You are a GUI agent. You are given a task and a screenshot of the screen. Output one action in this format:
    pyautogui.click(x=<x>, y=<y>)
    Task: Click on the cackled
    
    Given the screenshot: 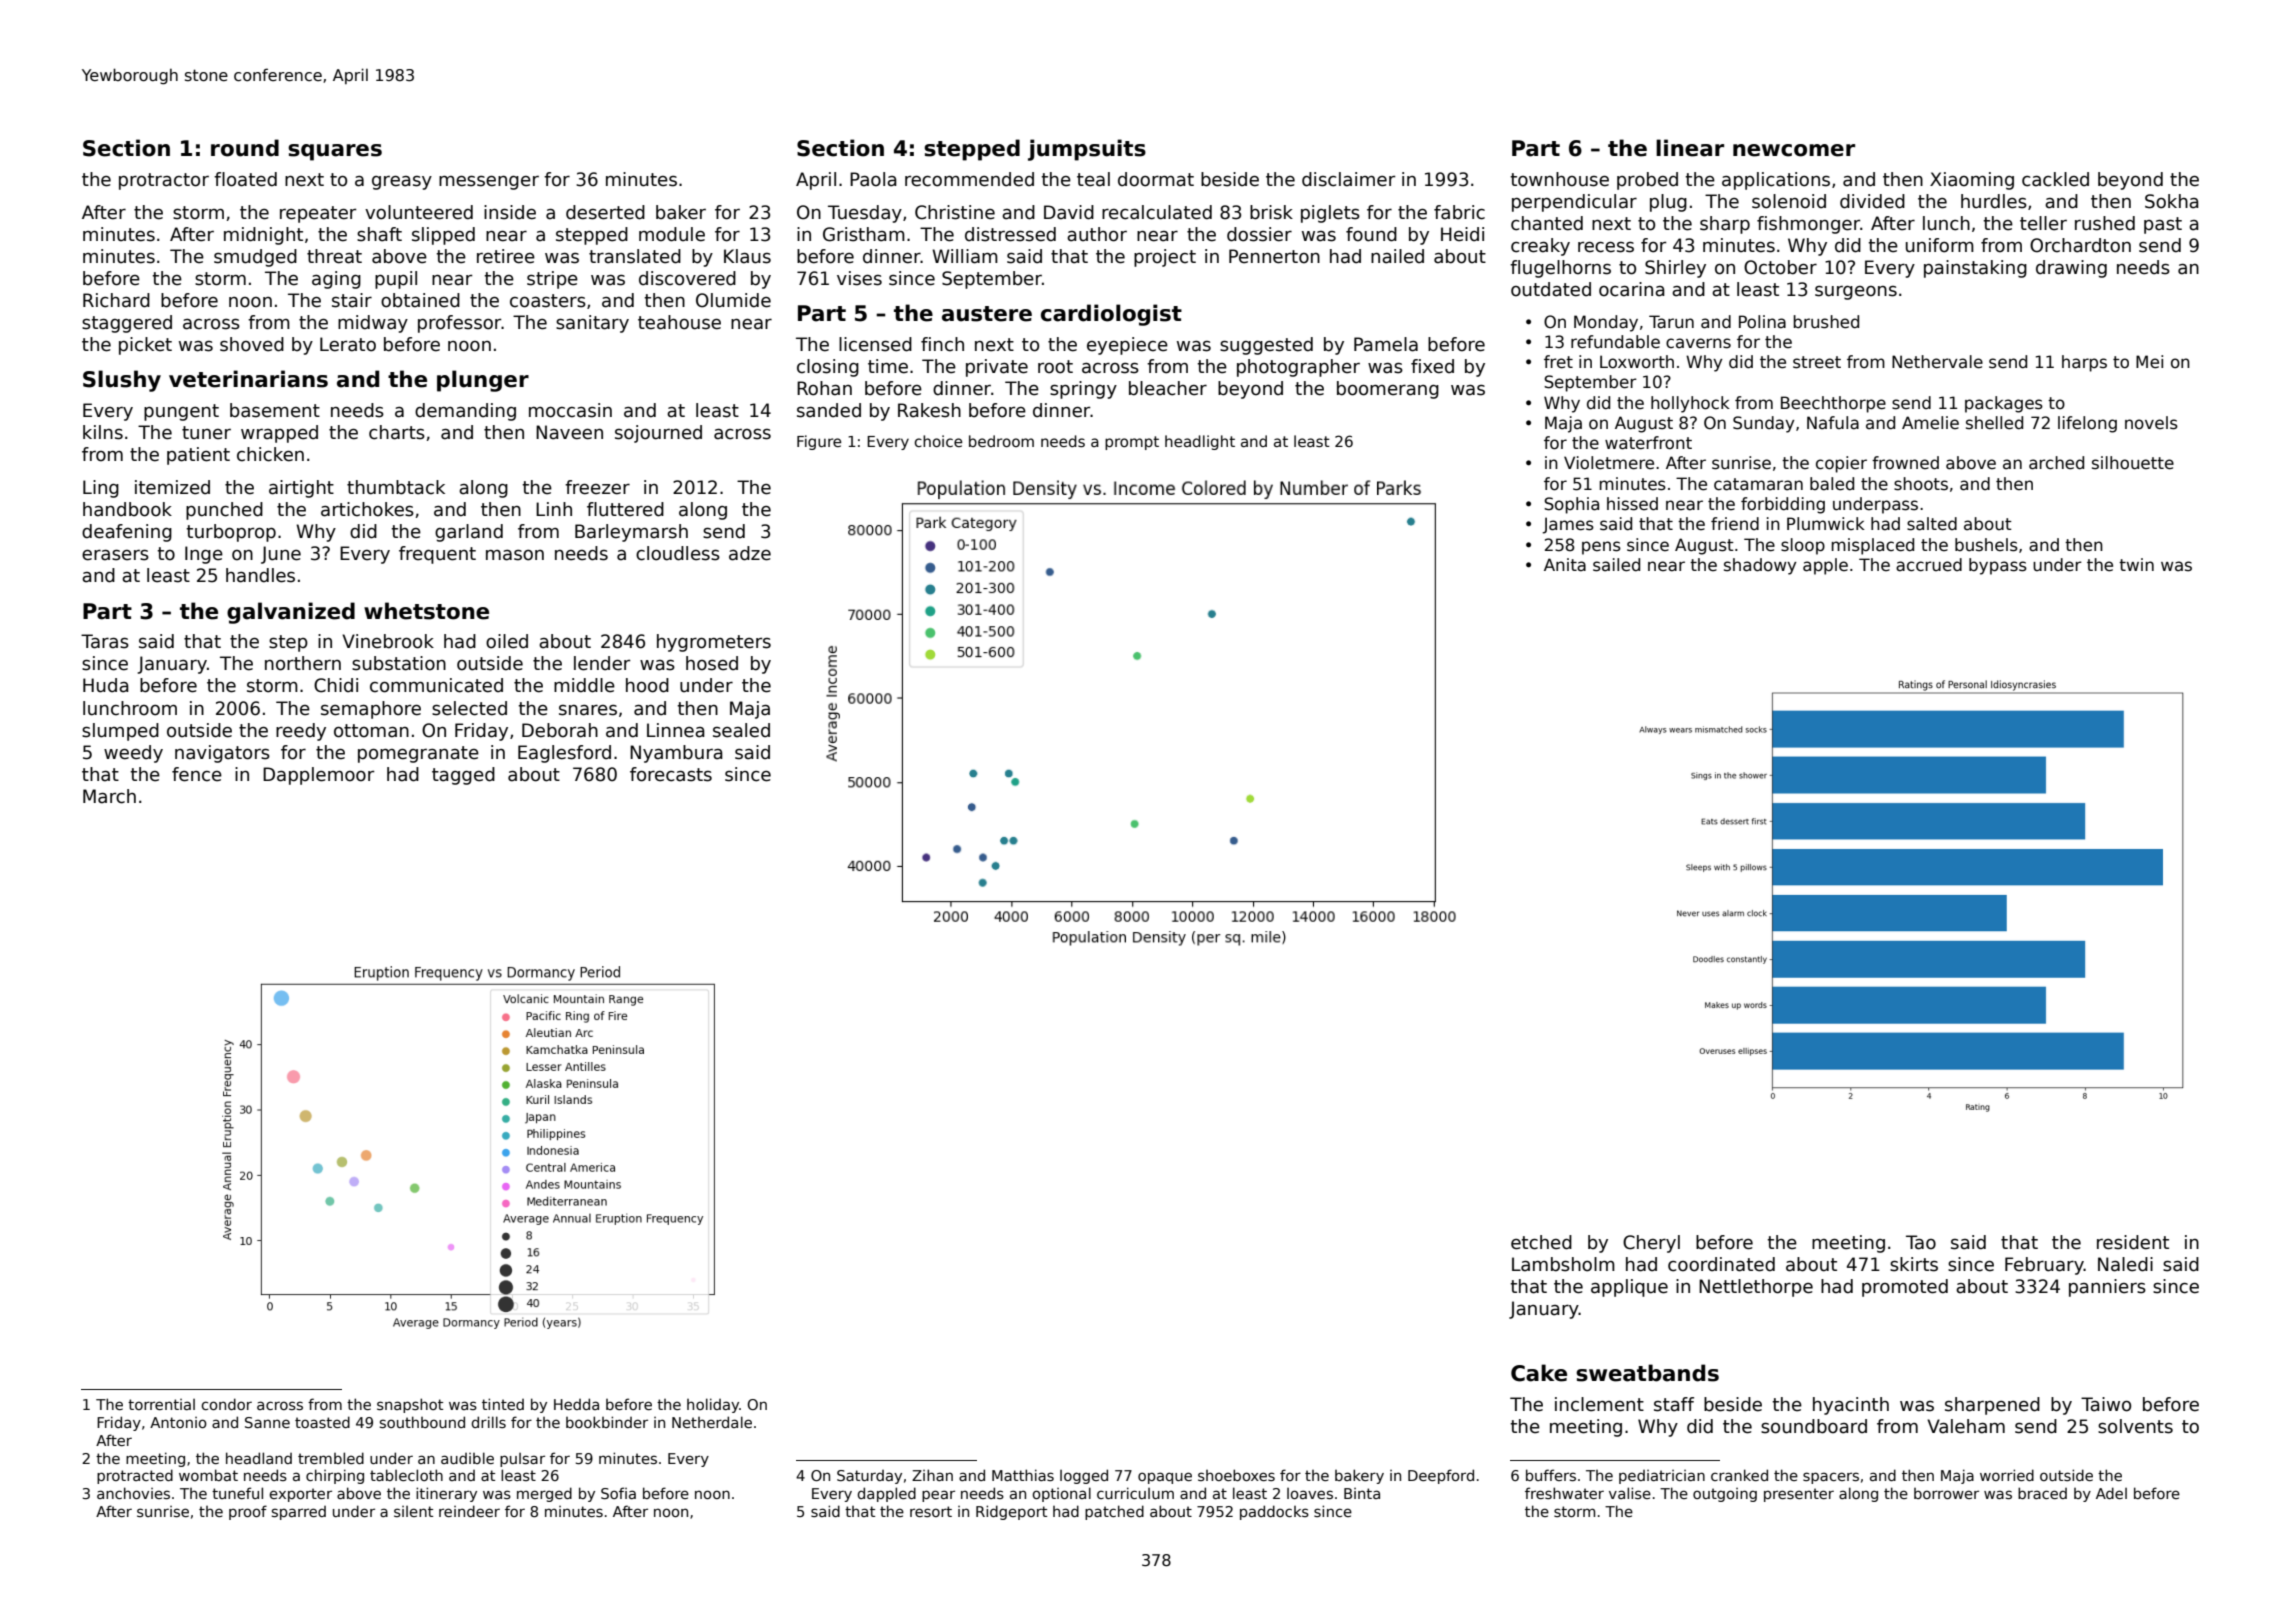 What is the action you would take?
    pyautogui.click(x=2055, y=179)
